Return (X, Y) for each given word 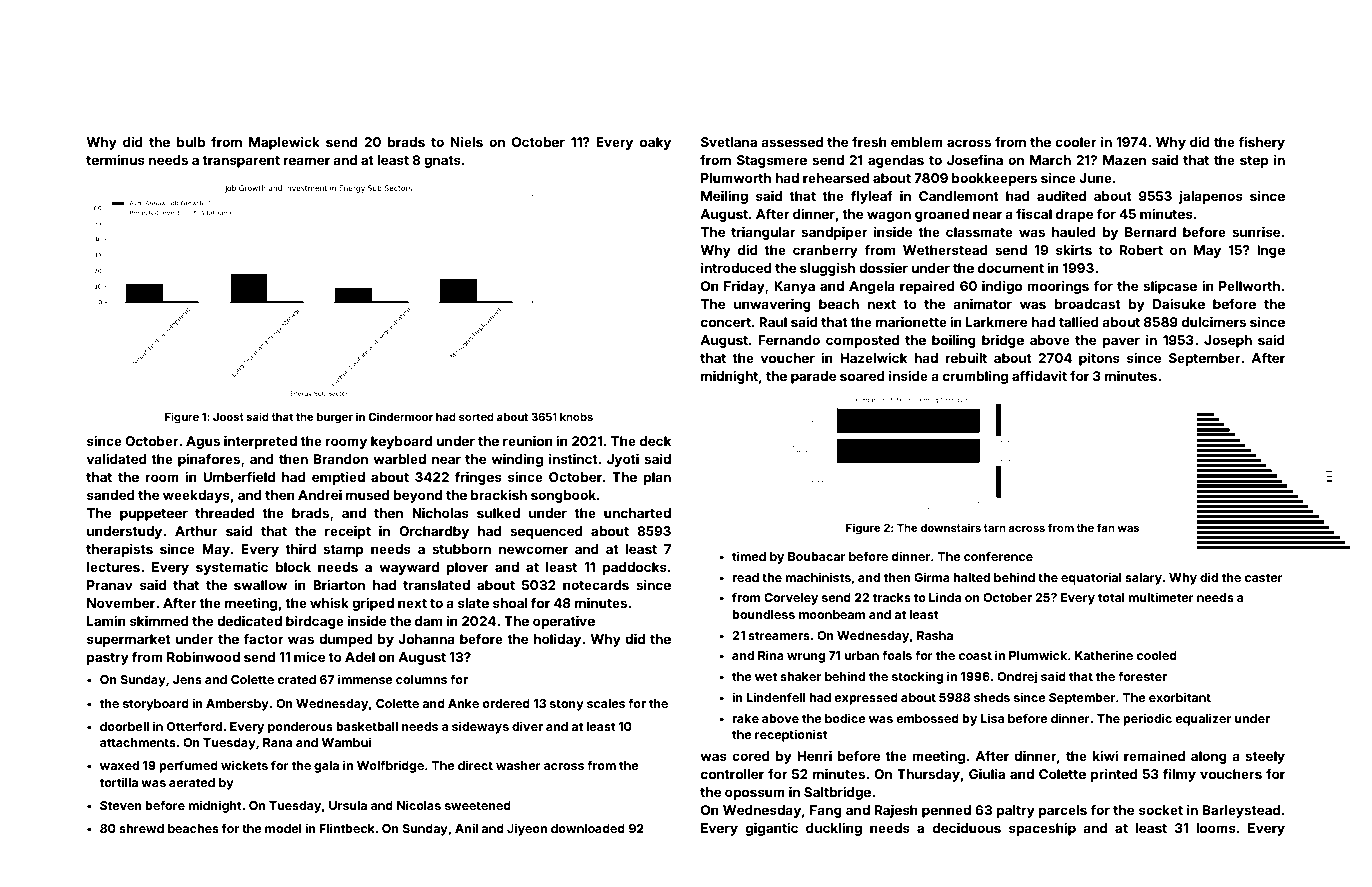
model (283, 828)
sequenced (546, 532)
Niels (467, 142)
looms (1216, 828)
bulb (191, 142)
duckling (834, 829)
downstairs (950, 527)
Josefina (975, 160)
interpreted (260, 442)
